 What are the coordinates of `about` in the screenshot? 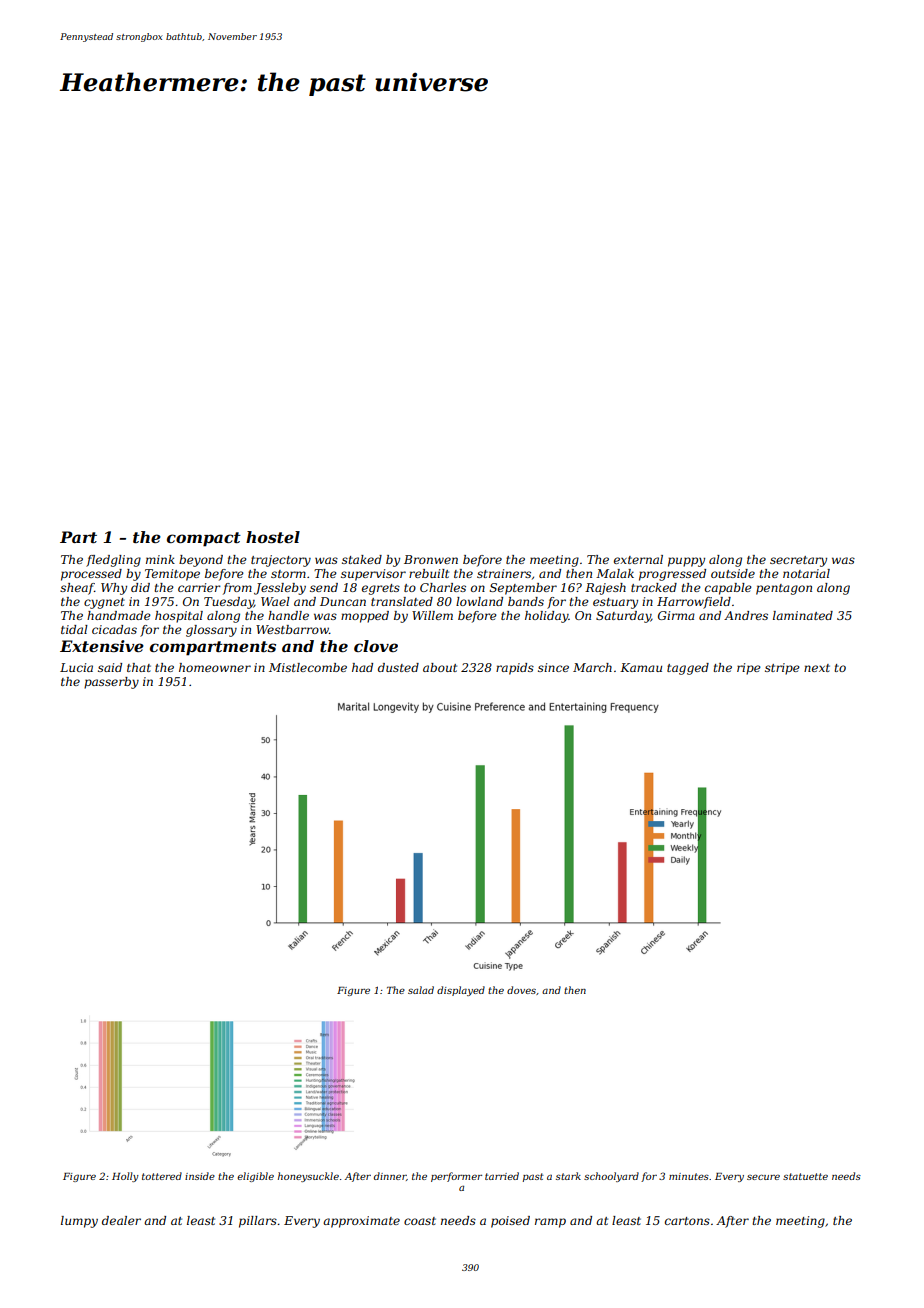 It's located at (440, 667).
